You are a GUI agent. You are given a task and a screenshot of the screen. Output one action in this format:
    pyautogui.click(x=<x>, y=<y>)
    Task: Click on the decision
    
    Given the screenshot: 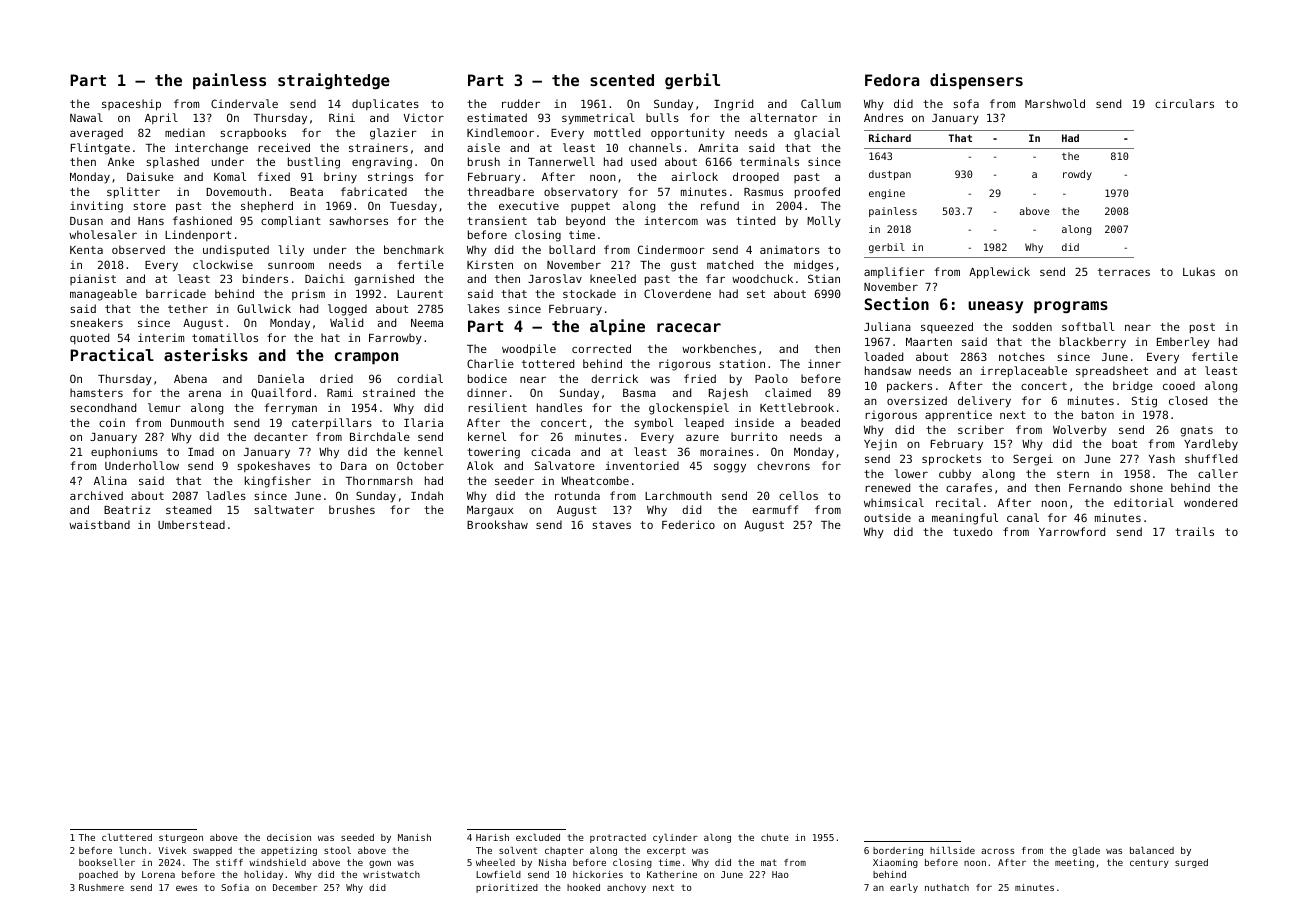 What is the action you would take?
    pyautogui.click(x=289, y=837)
